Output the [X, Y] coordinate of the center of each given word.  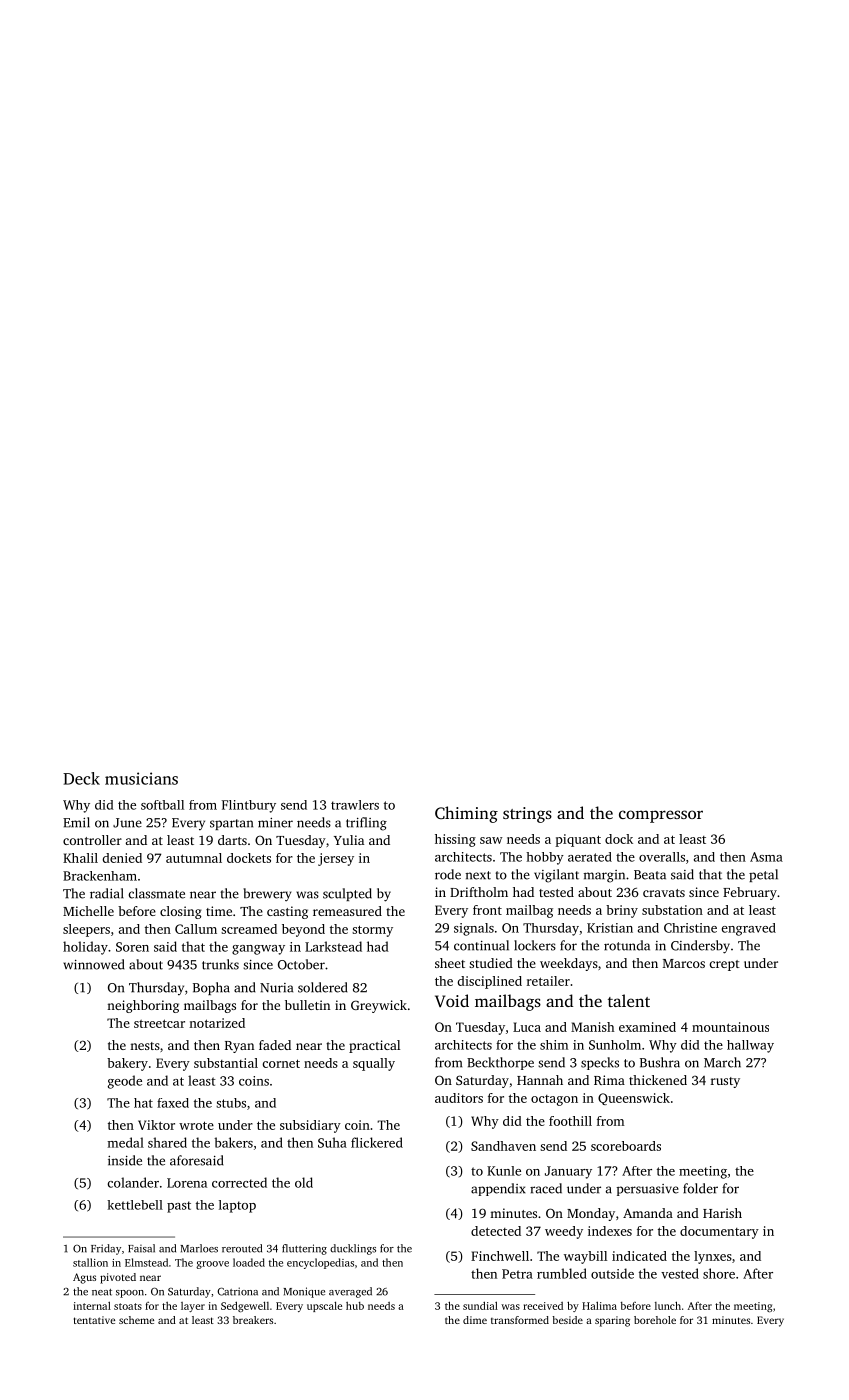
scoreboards [626, 1146]
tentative [94, 1320]
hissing [455, 840]
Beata [650, 875]
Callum [196, 929]
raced [546, 1188]
